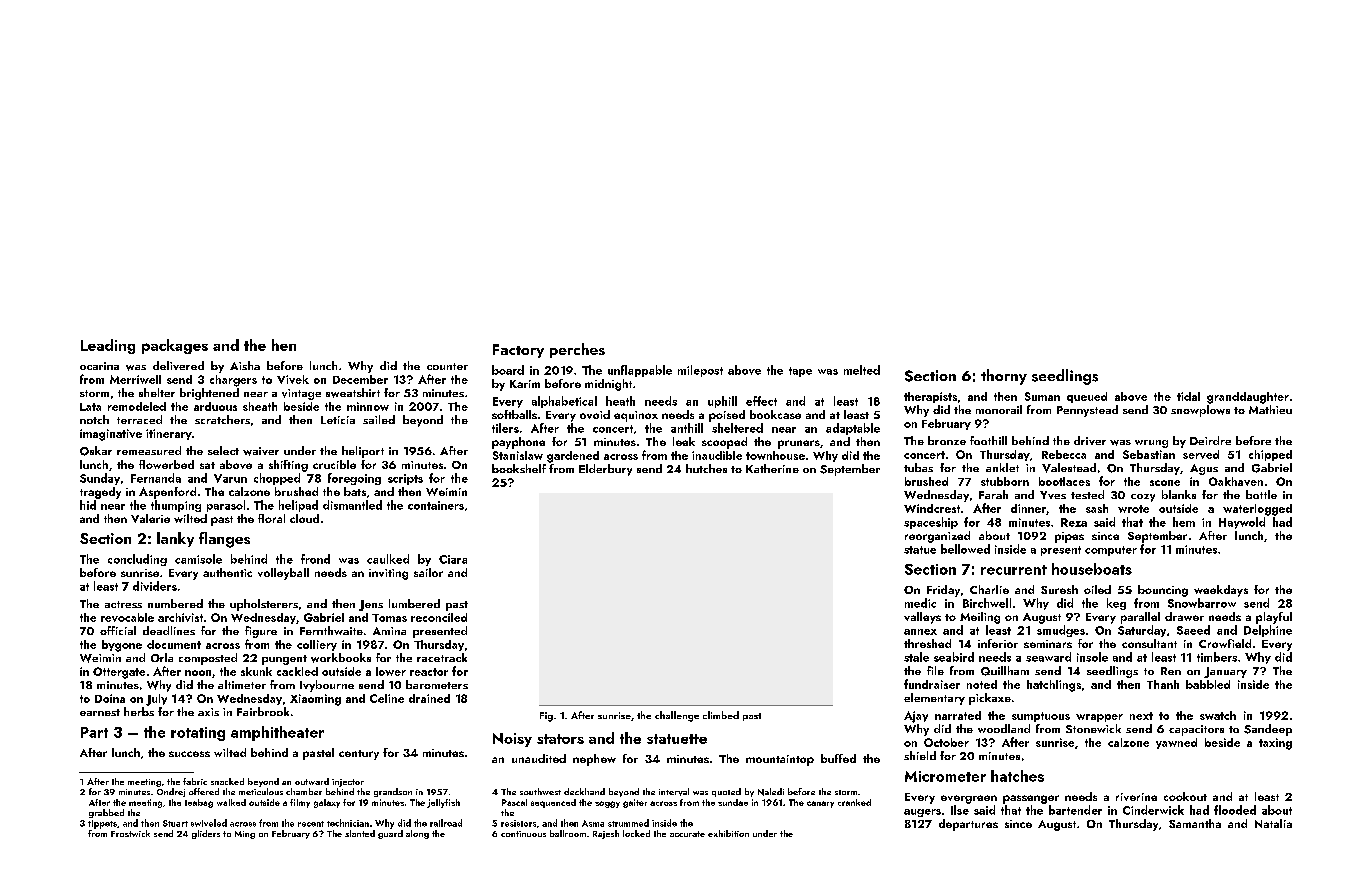 Image resolution: width=1372 pixels, height=887 pixels. Describe the element at coordinates (1195, 823) in the document. I see `Samantha` at that location.
